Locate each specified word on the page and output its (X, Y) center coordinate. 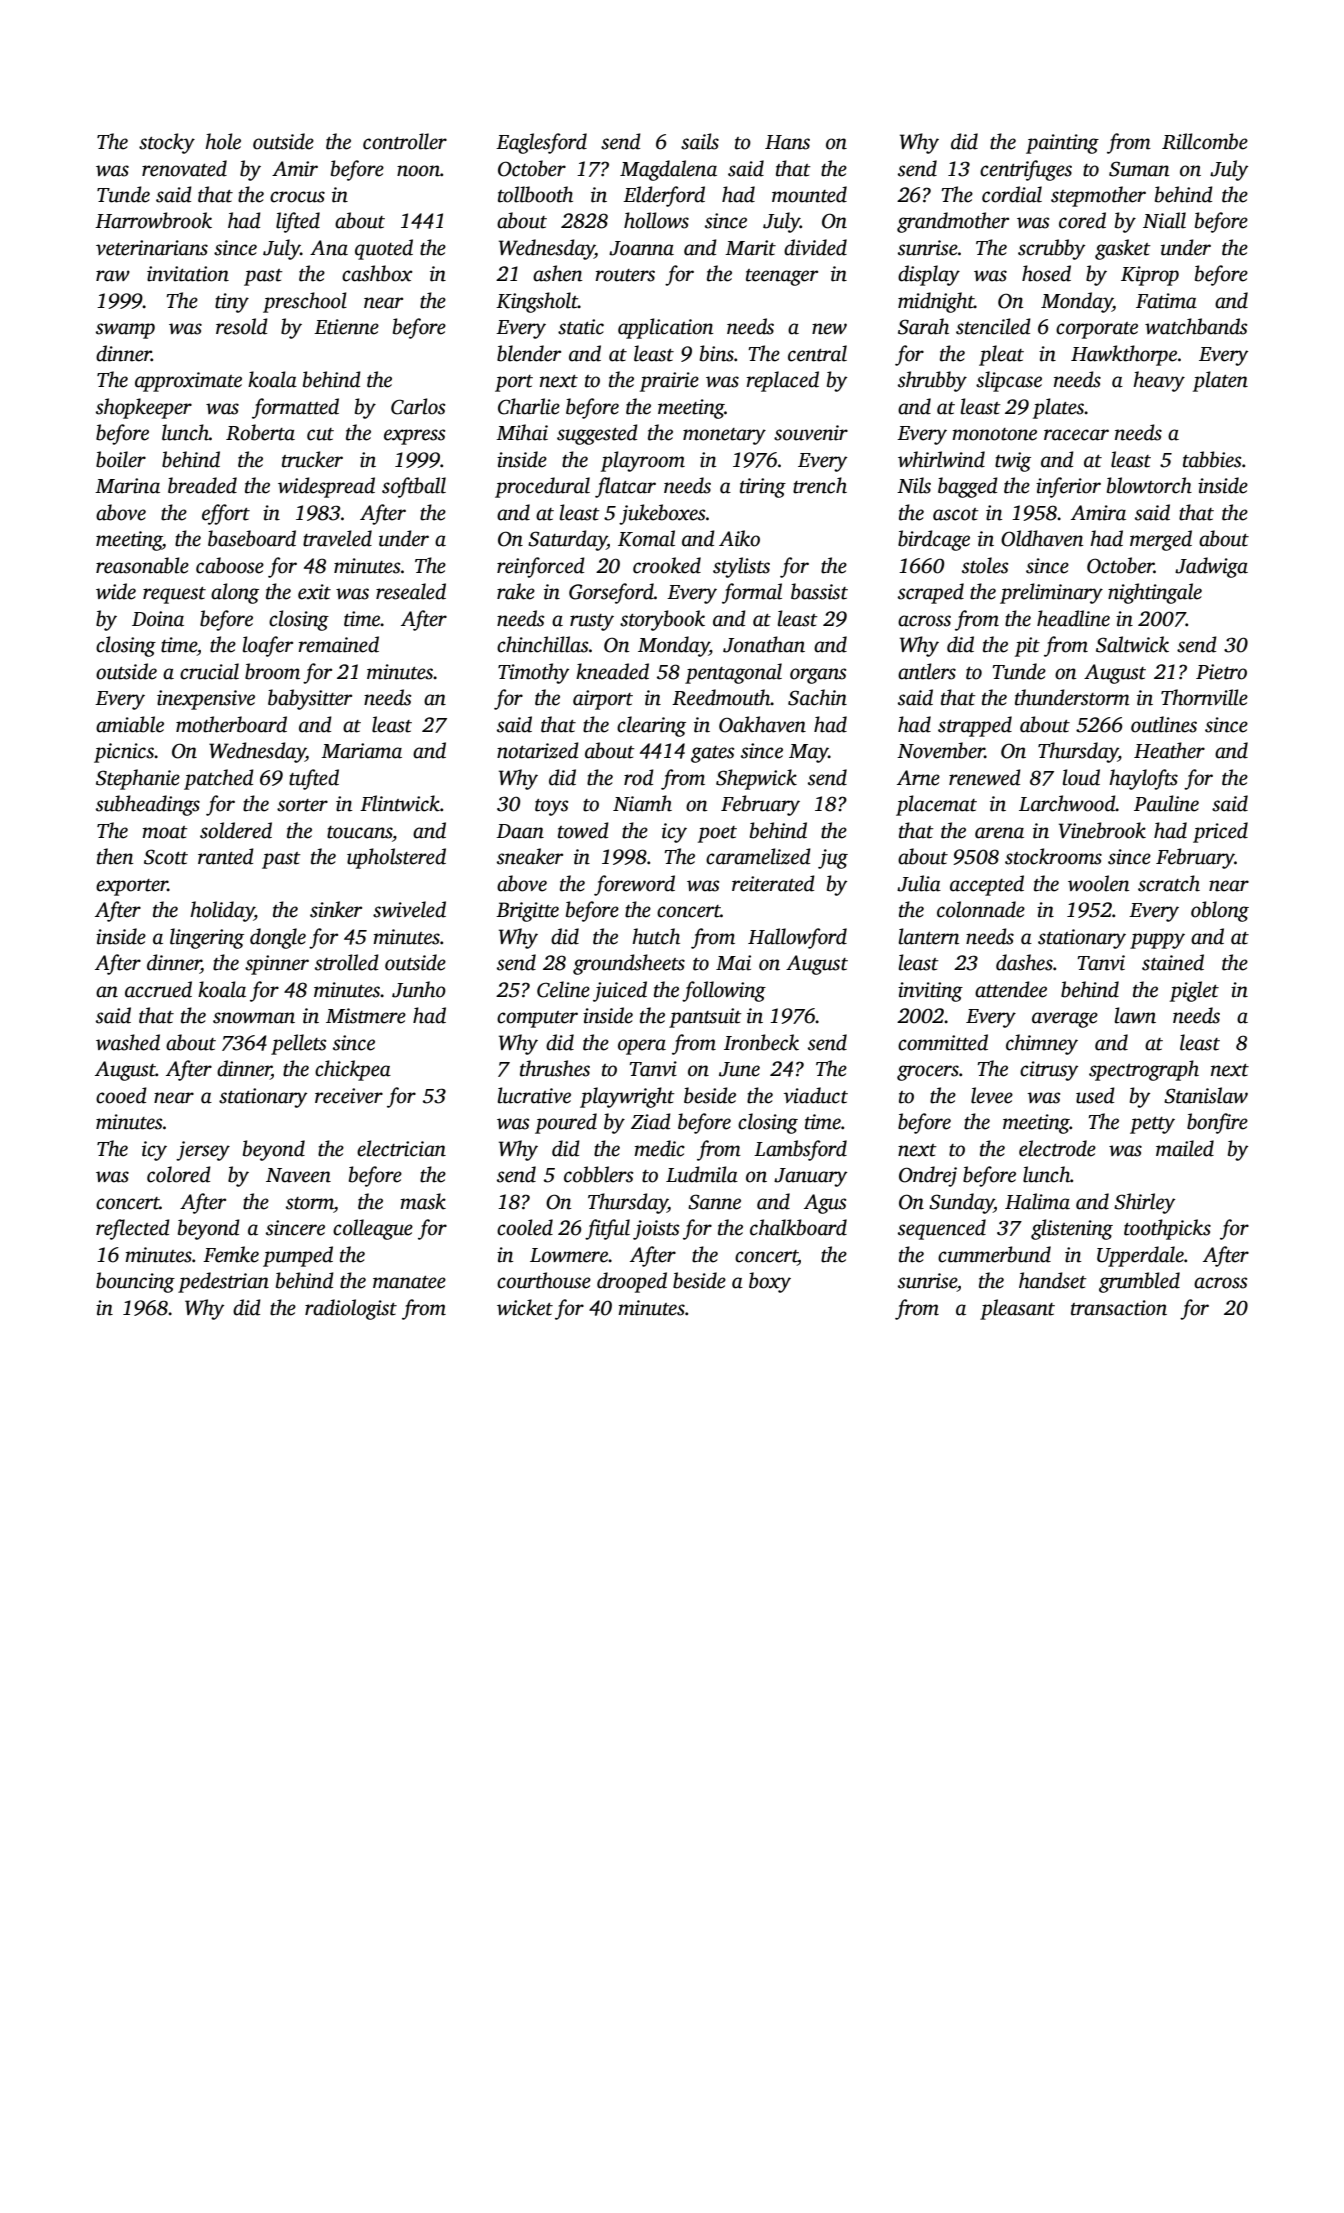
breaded (202, 485)
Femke (231, 1254)
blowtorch (1149, 485)
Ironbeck (761, 1042)
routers (625, 275)
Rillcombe (1205, 141)
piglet (1194, 991)
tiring (763, 488)
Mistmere (366, 1016)
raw (113, 276)
